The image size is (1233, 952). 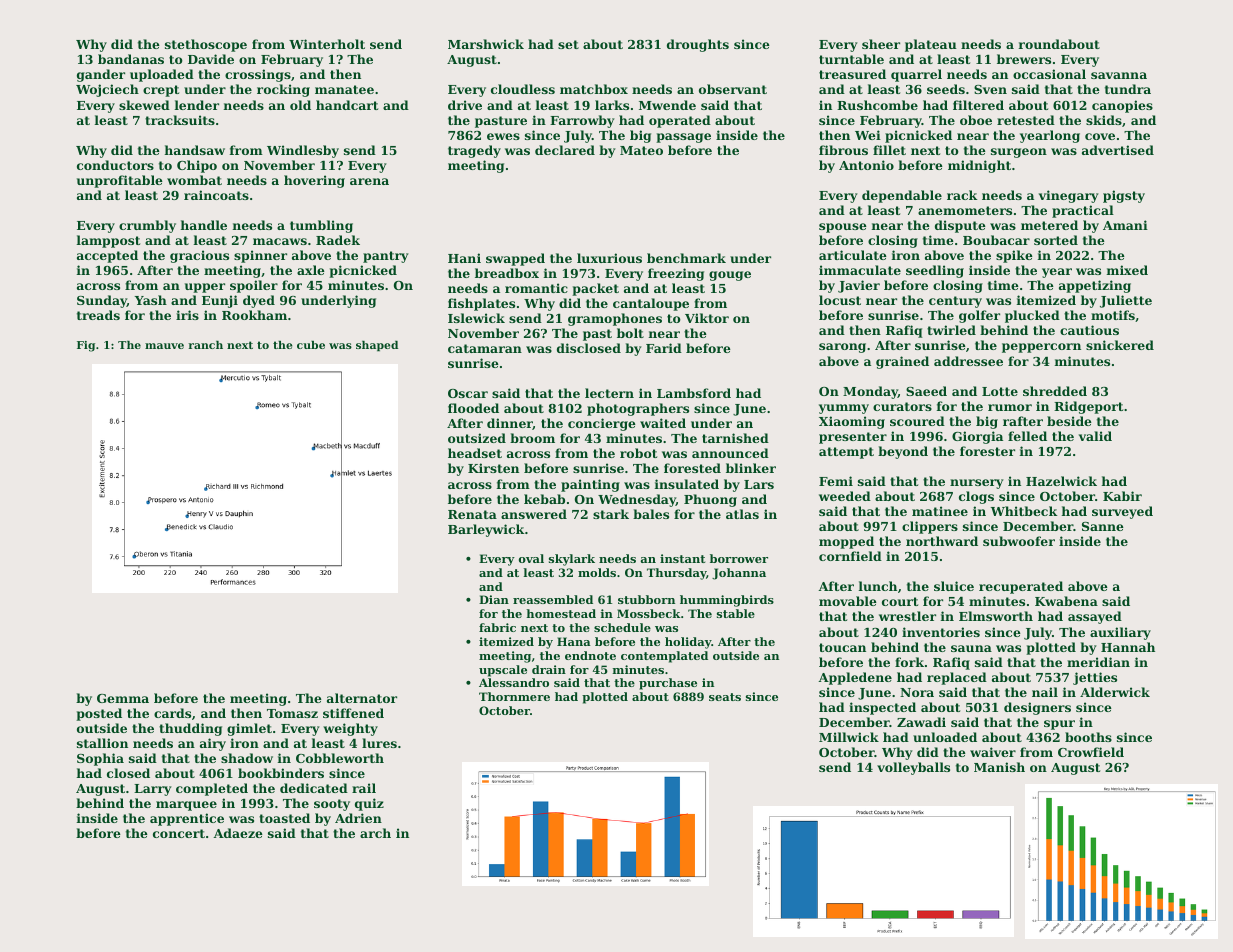 What do you see at coordinates (204, 225) in the document?
I see `handle` at bounding box center [204, 225].
